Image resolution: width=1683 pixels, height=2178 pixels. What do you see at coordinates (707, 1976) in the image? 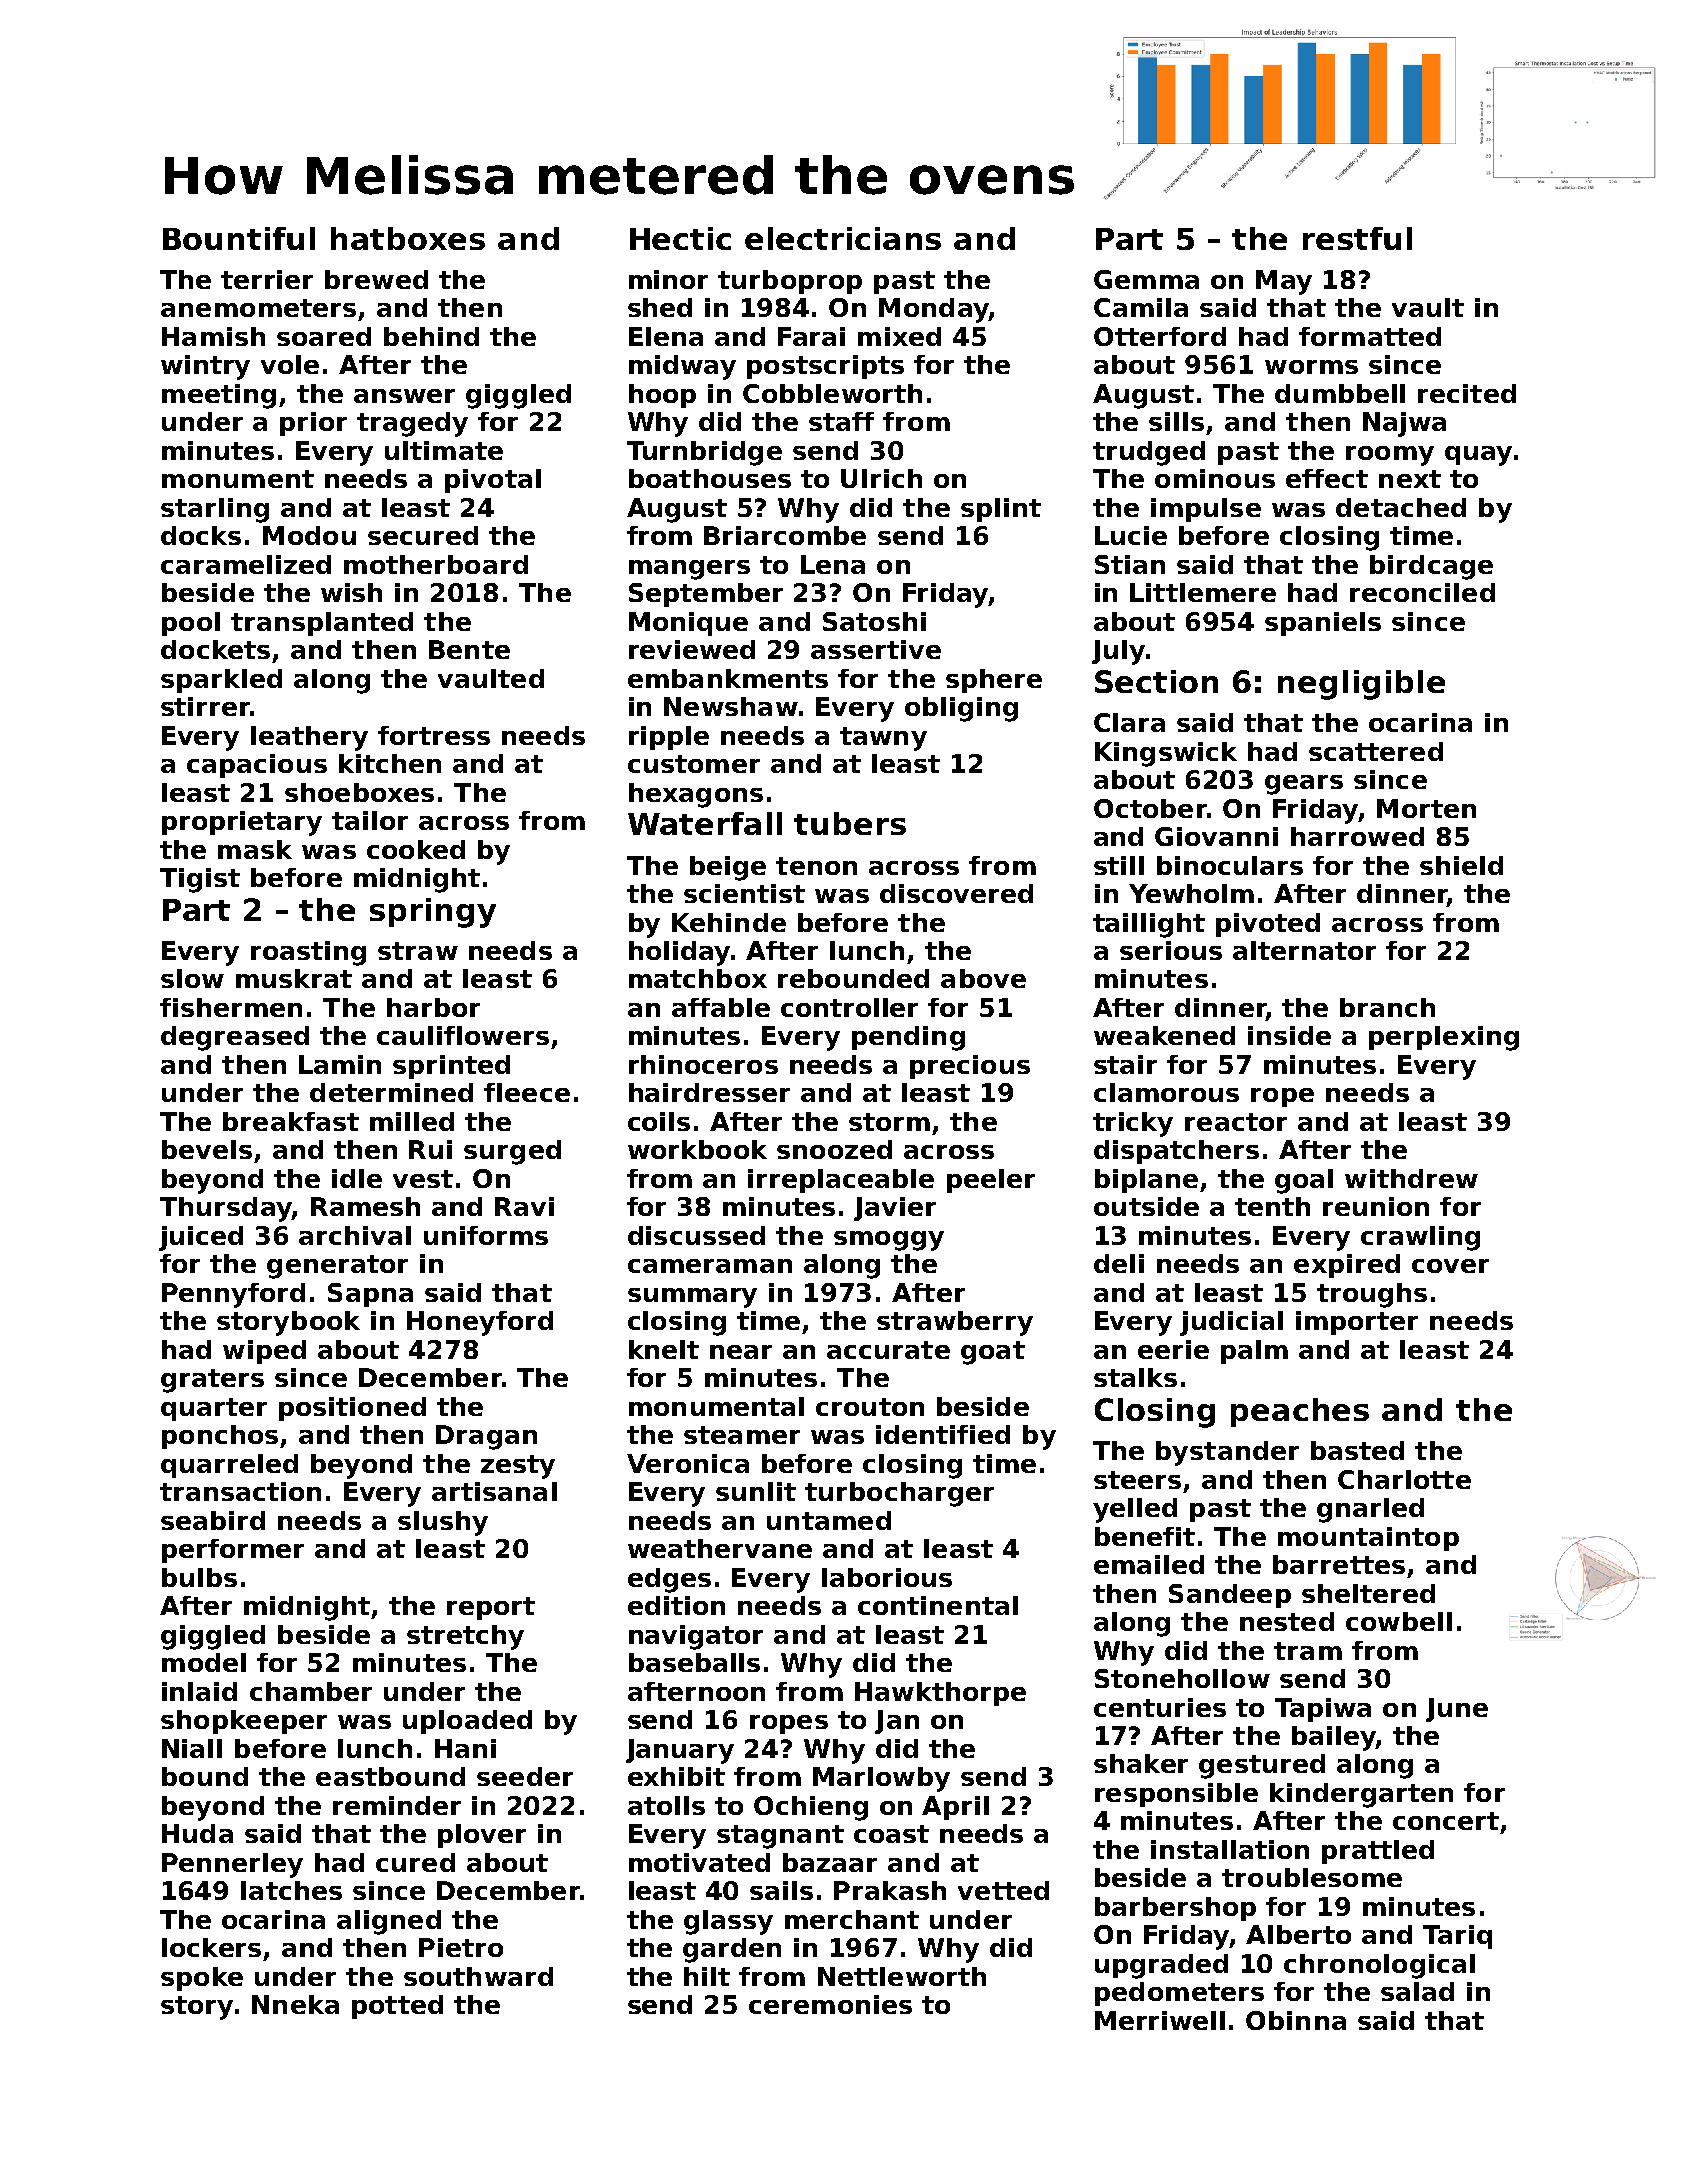
I see `hilt` at bounding box center [707, 1976].
